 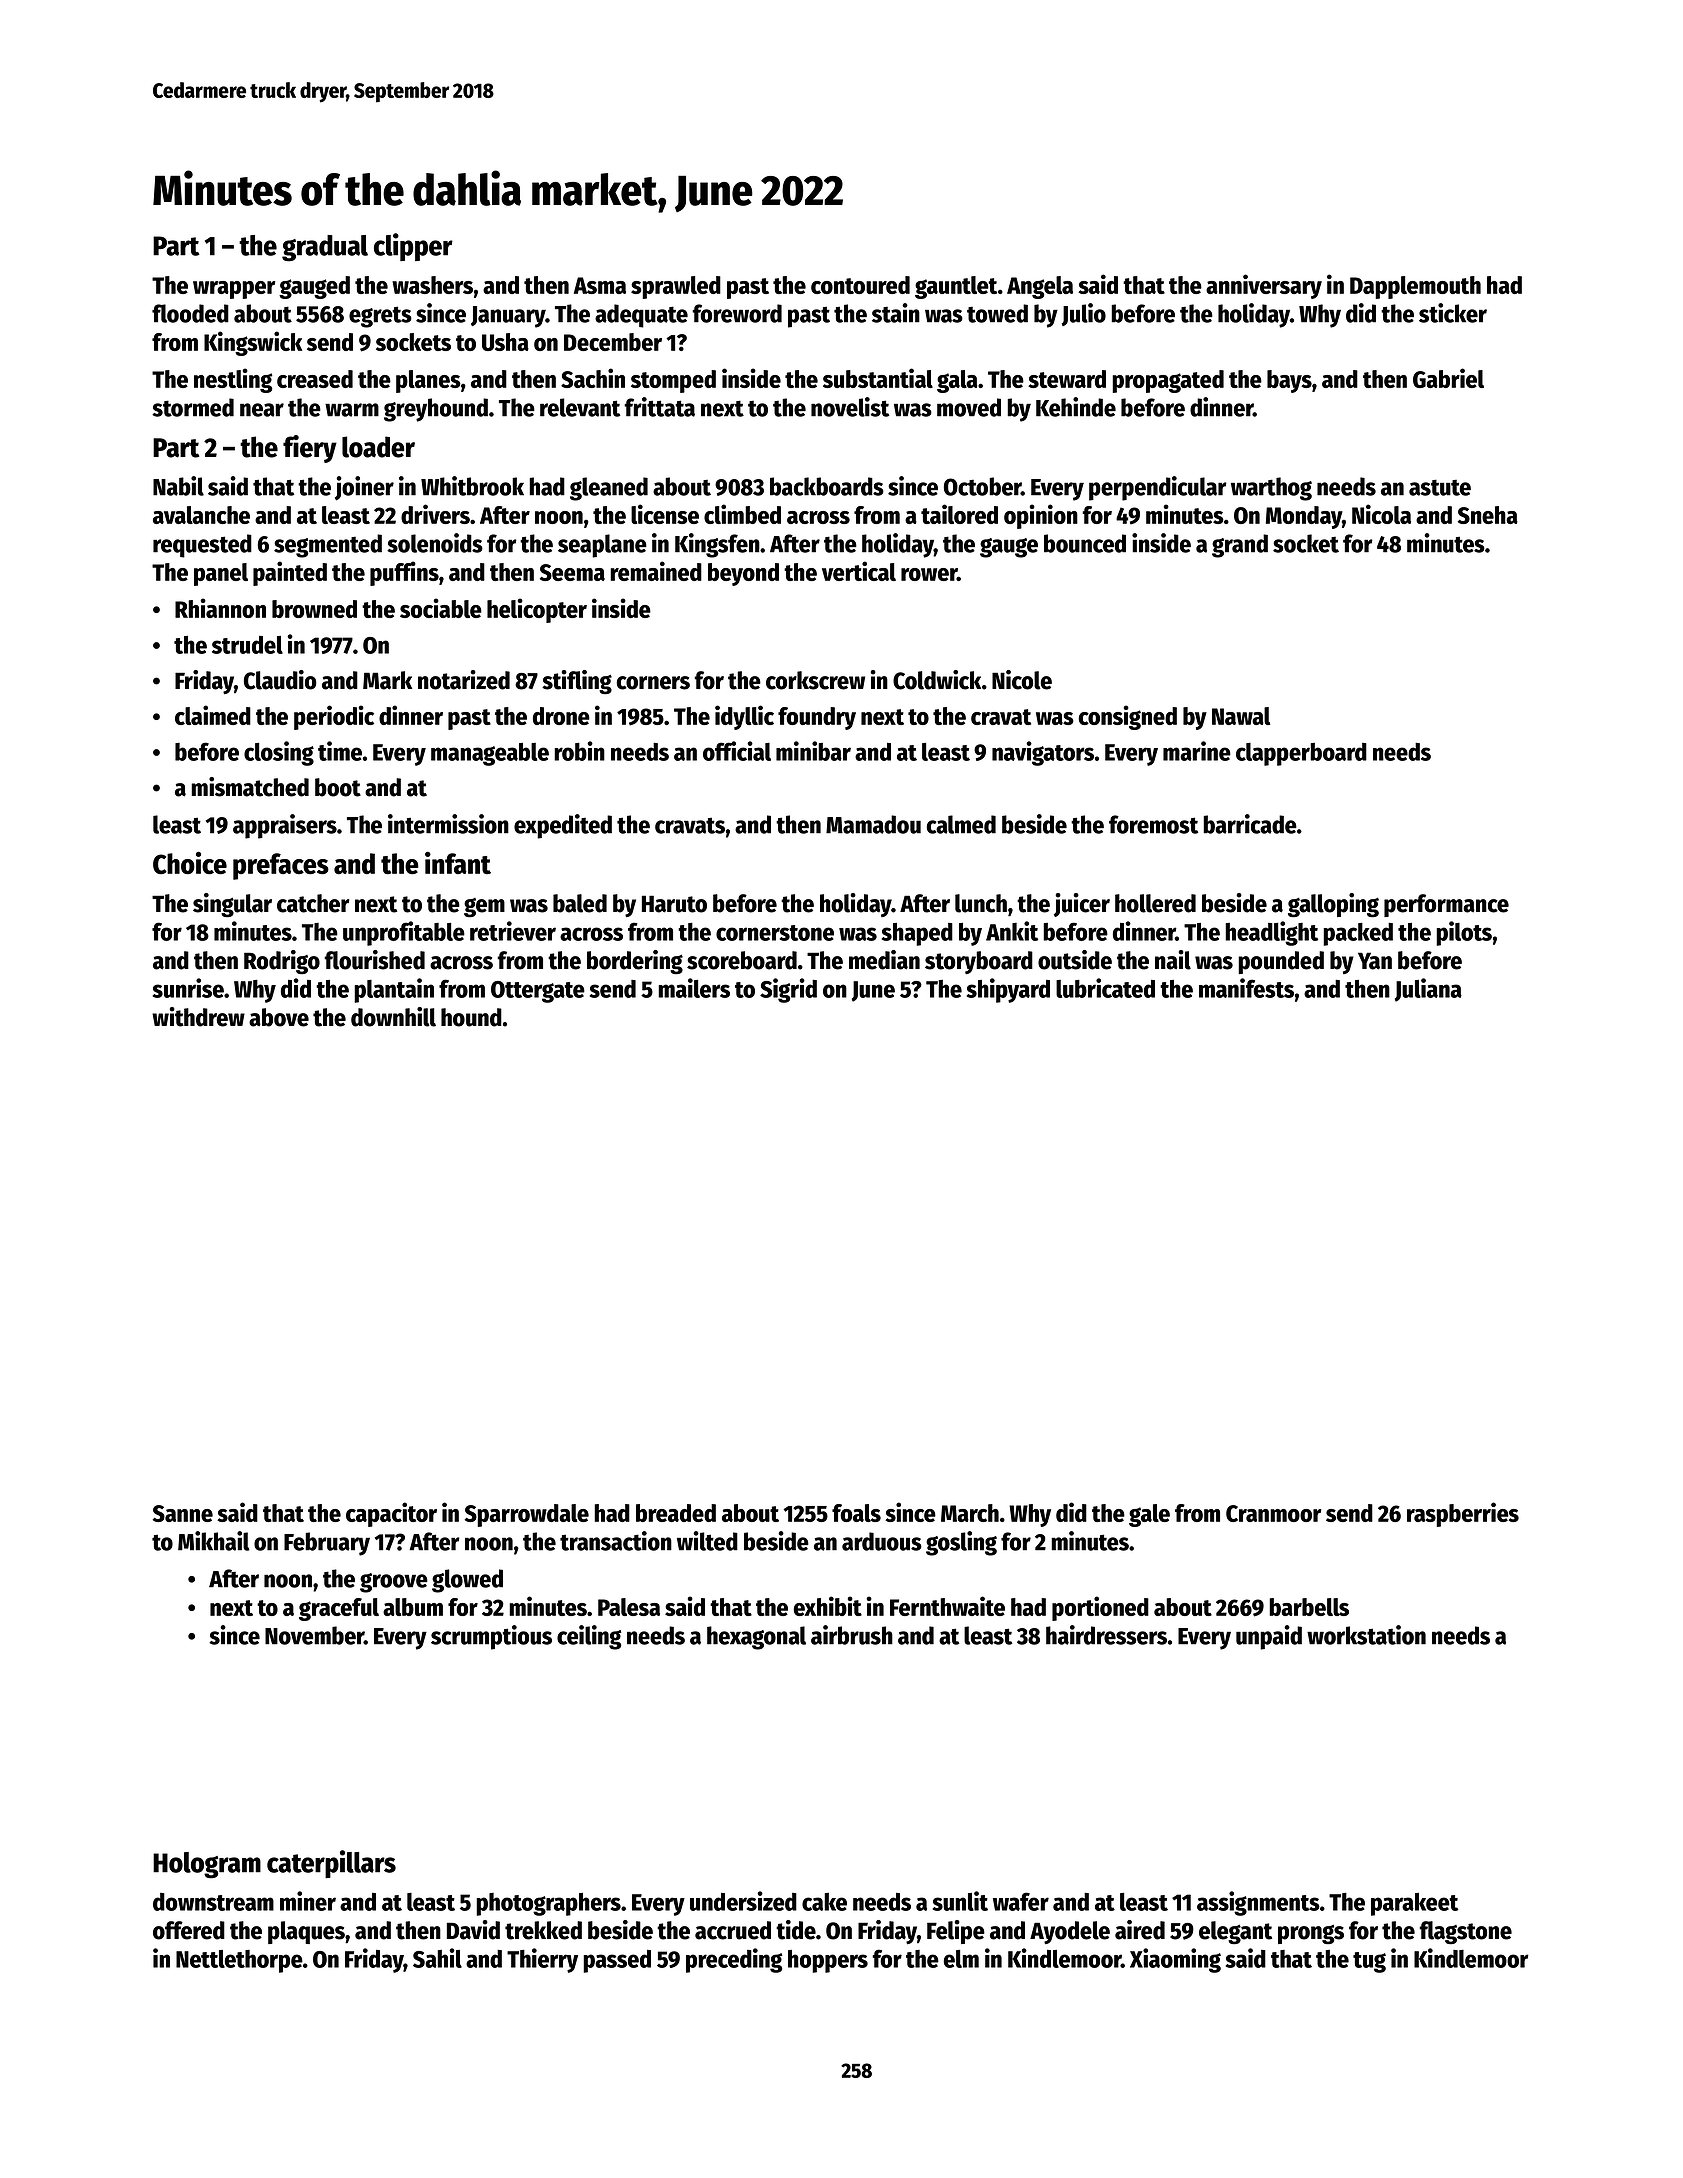 I want to click on November, so click(x=314, y=1635).
